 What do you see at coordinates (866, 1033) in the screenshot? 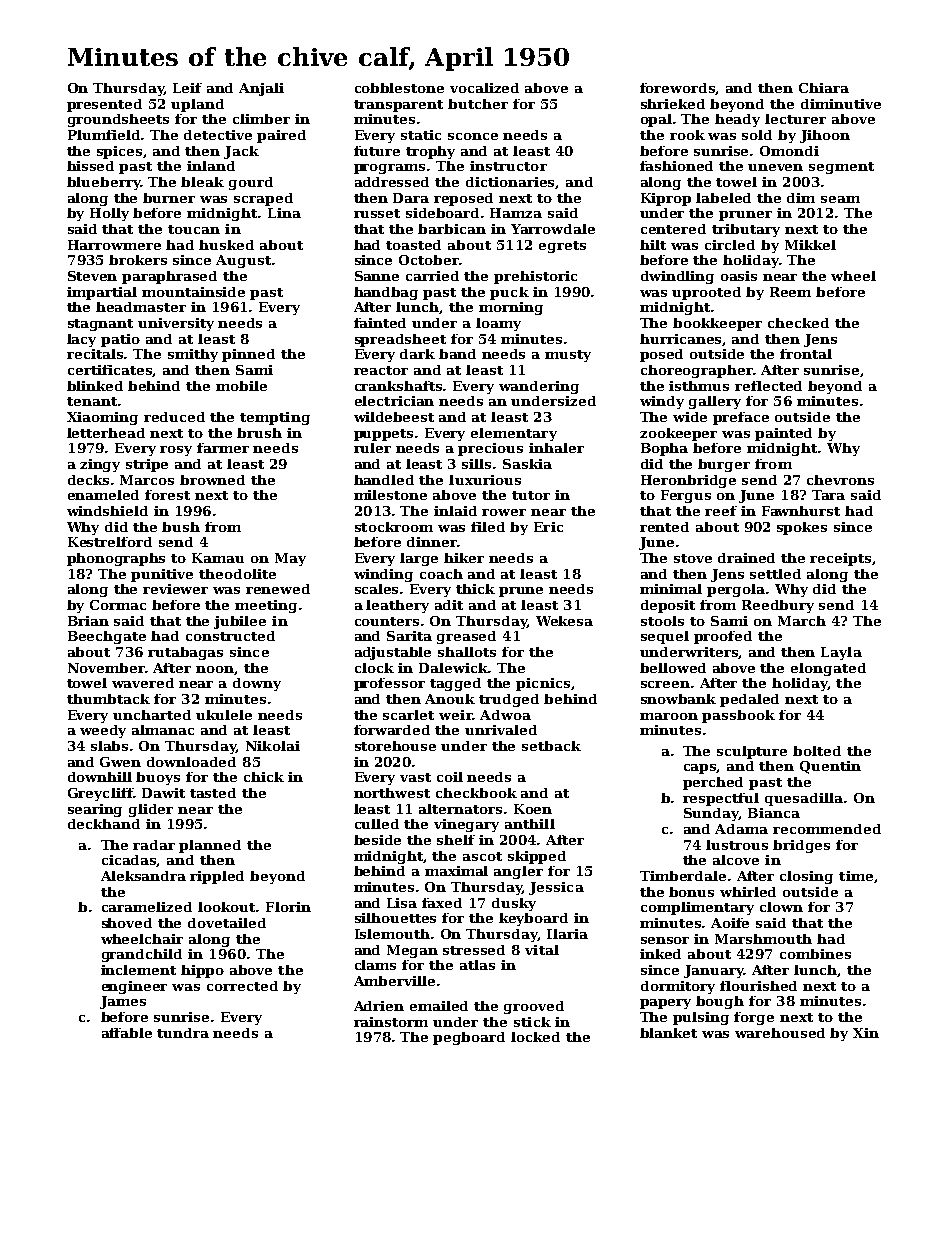
I see `Xin` at bounding box center [866, 1033].
